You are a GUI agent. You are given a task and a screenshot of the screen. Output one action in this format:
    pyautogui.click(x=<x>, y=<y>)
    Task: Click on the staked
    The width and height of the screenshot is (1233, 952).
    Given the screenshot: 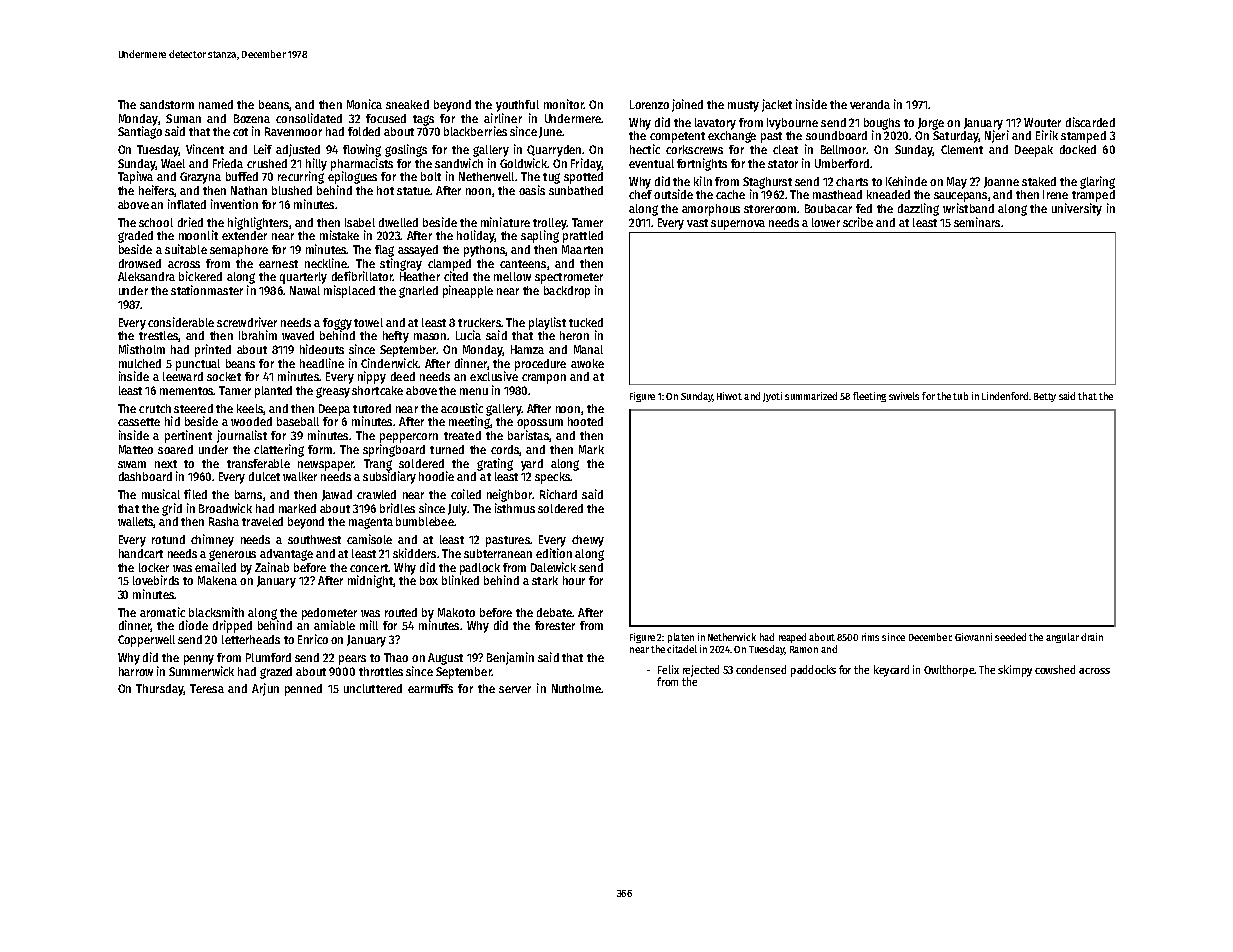 What is the action you would take?
    pyautogui.click(x=1039, y=181)
